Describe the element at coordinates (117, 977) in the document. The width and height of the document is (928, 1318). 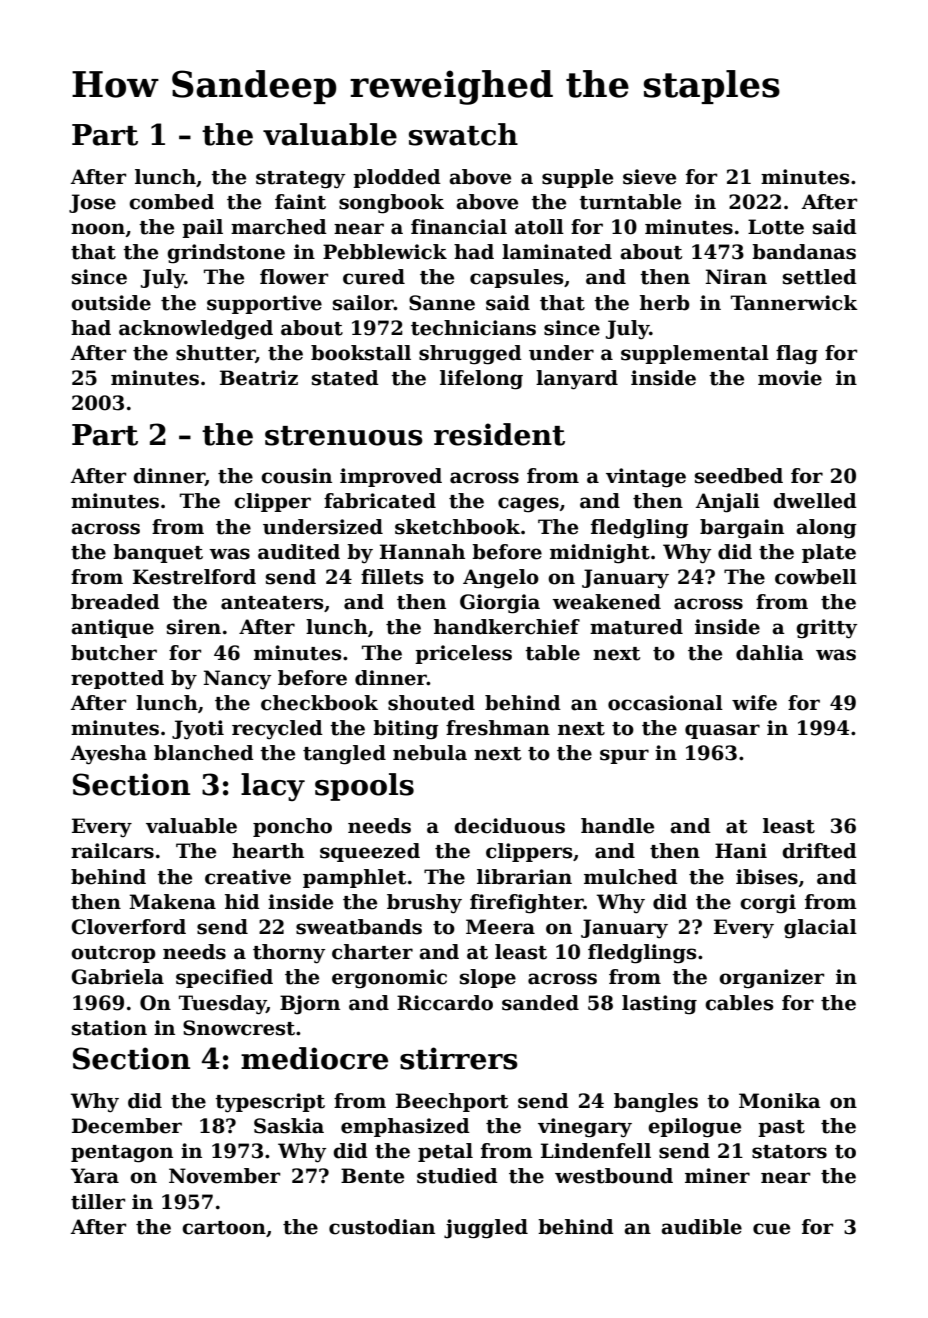
I see `Gabriela` at that location.
